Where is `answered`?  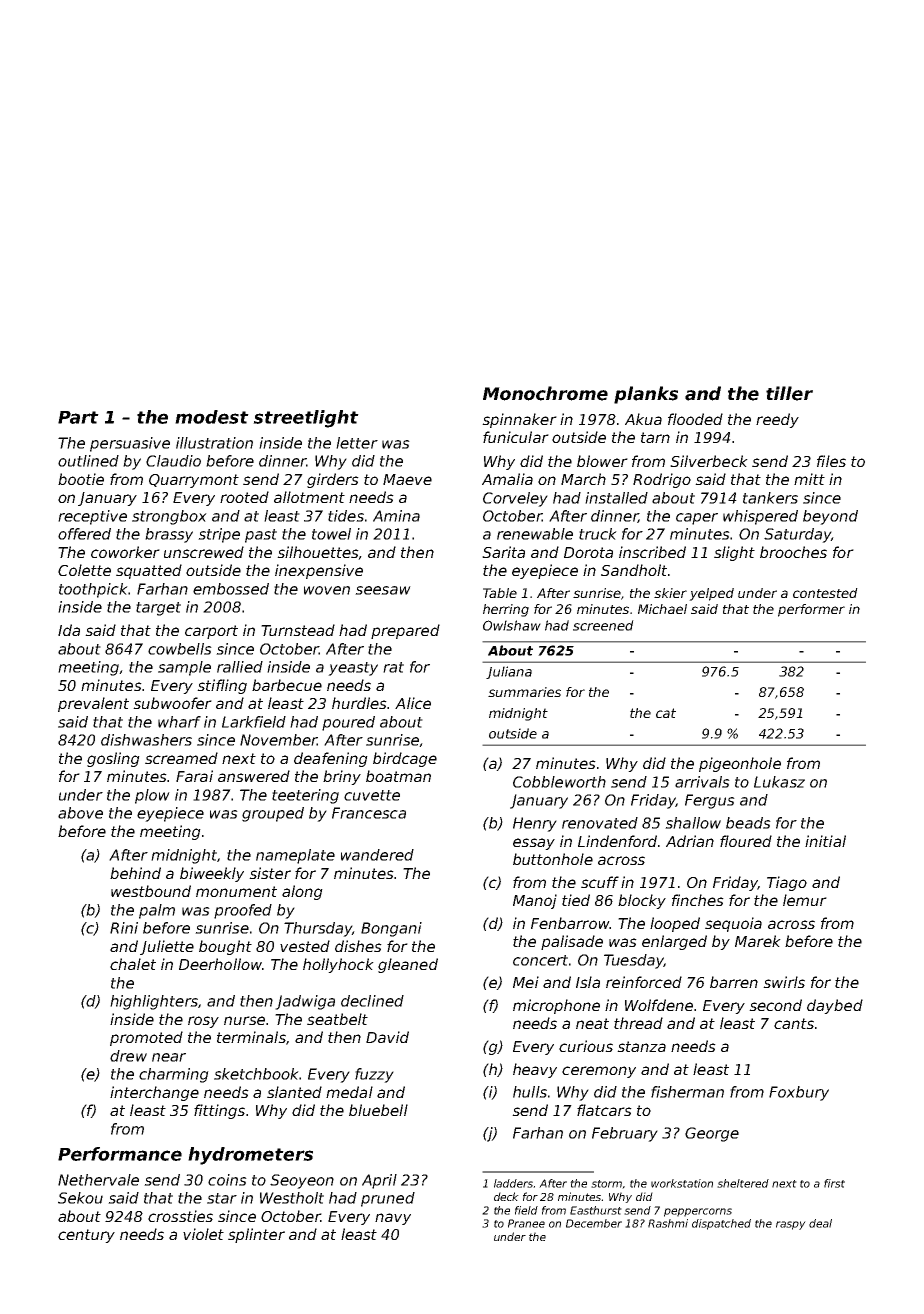 answered is located at coordinates (254, 776).
